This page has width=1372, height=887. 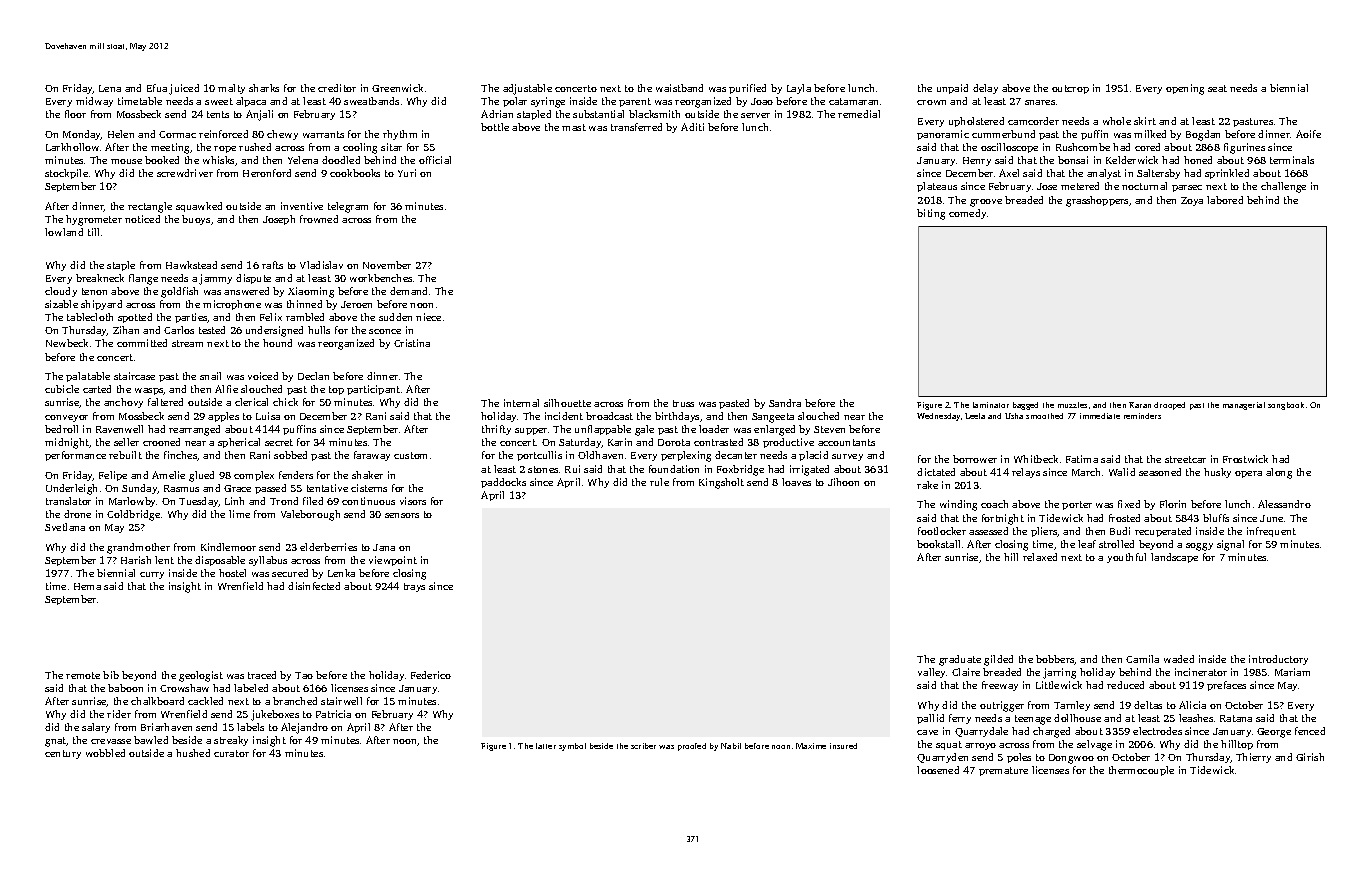 What do you see at coordinates (170, 148) in the page?
I see `meeting` at bounding box center [170, 148].
